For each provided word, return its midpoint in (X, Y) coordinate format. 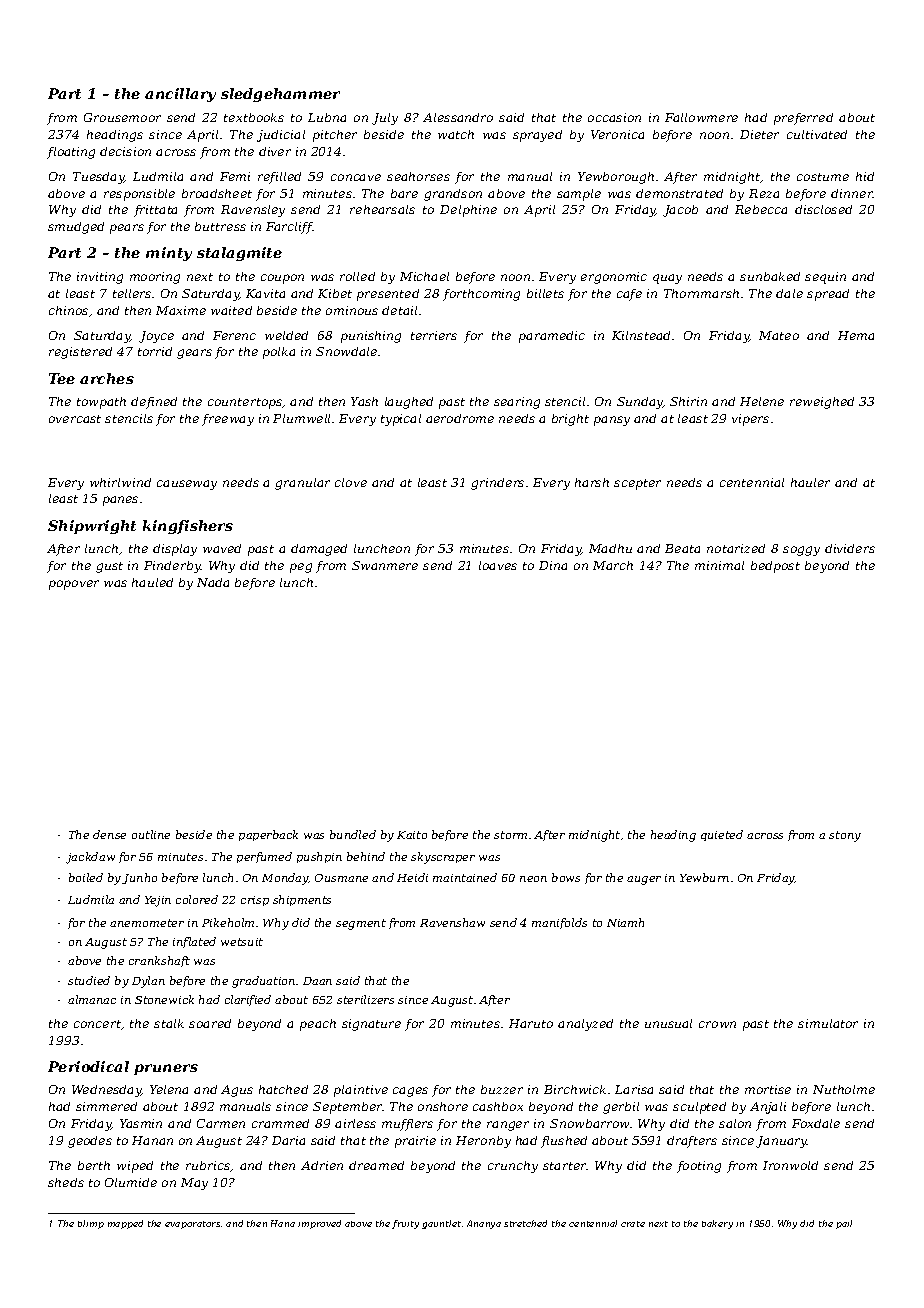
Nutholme (844, 1089)
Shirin (688, 401)
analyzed (585, 1025)
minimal (719, 565)
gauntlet (441, 1224)
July (385, 119)
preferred (803, 119)
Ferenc (234, 335)
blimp (91, 1224)
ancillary (180, 95)
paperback (268, 835)
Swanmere (385, 565)
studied (89, 980)
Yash (364, 401)
